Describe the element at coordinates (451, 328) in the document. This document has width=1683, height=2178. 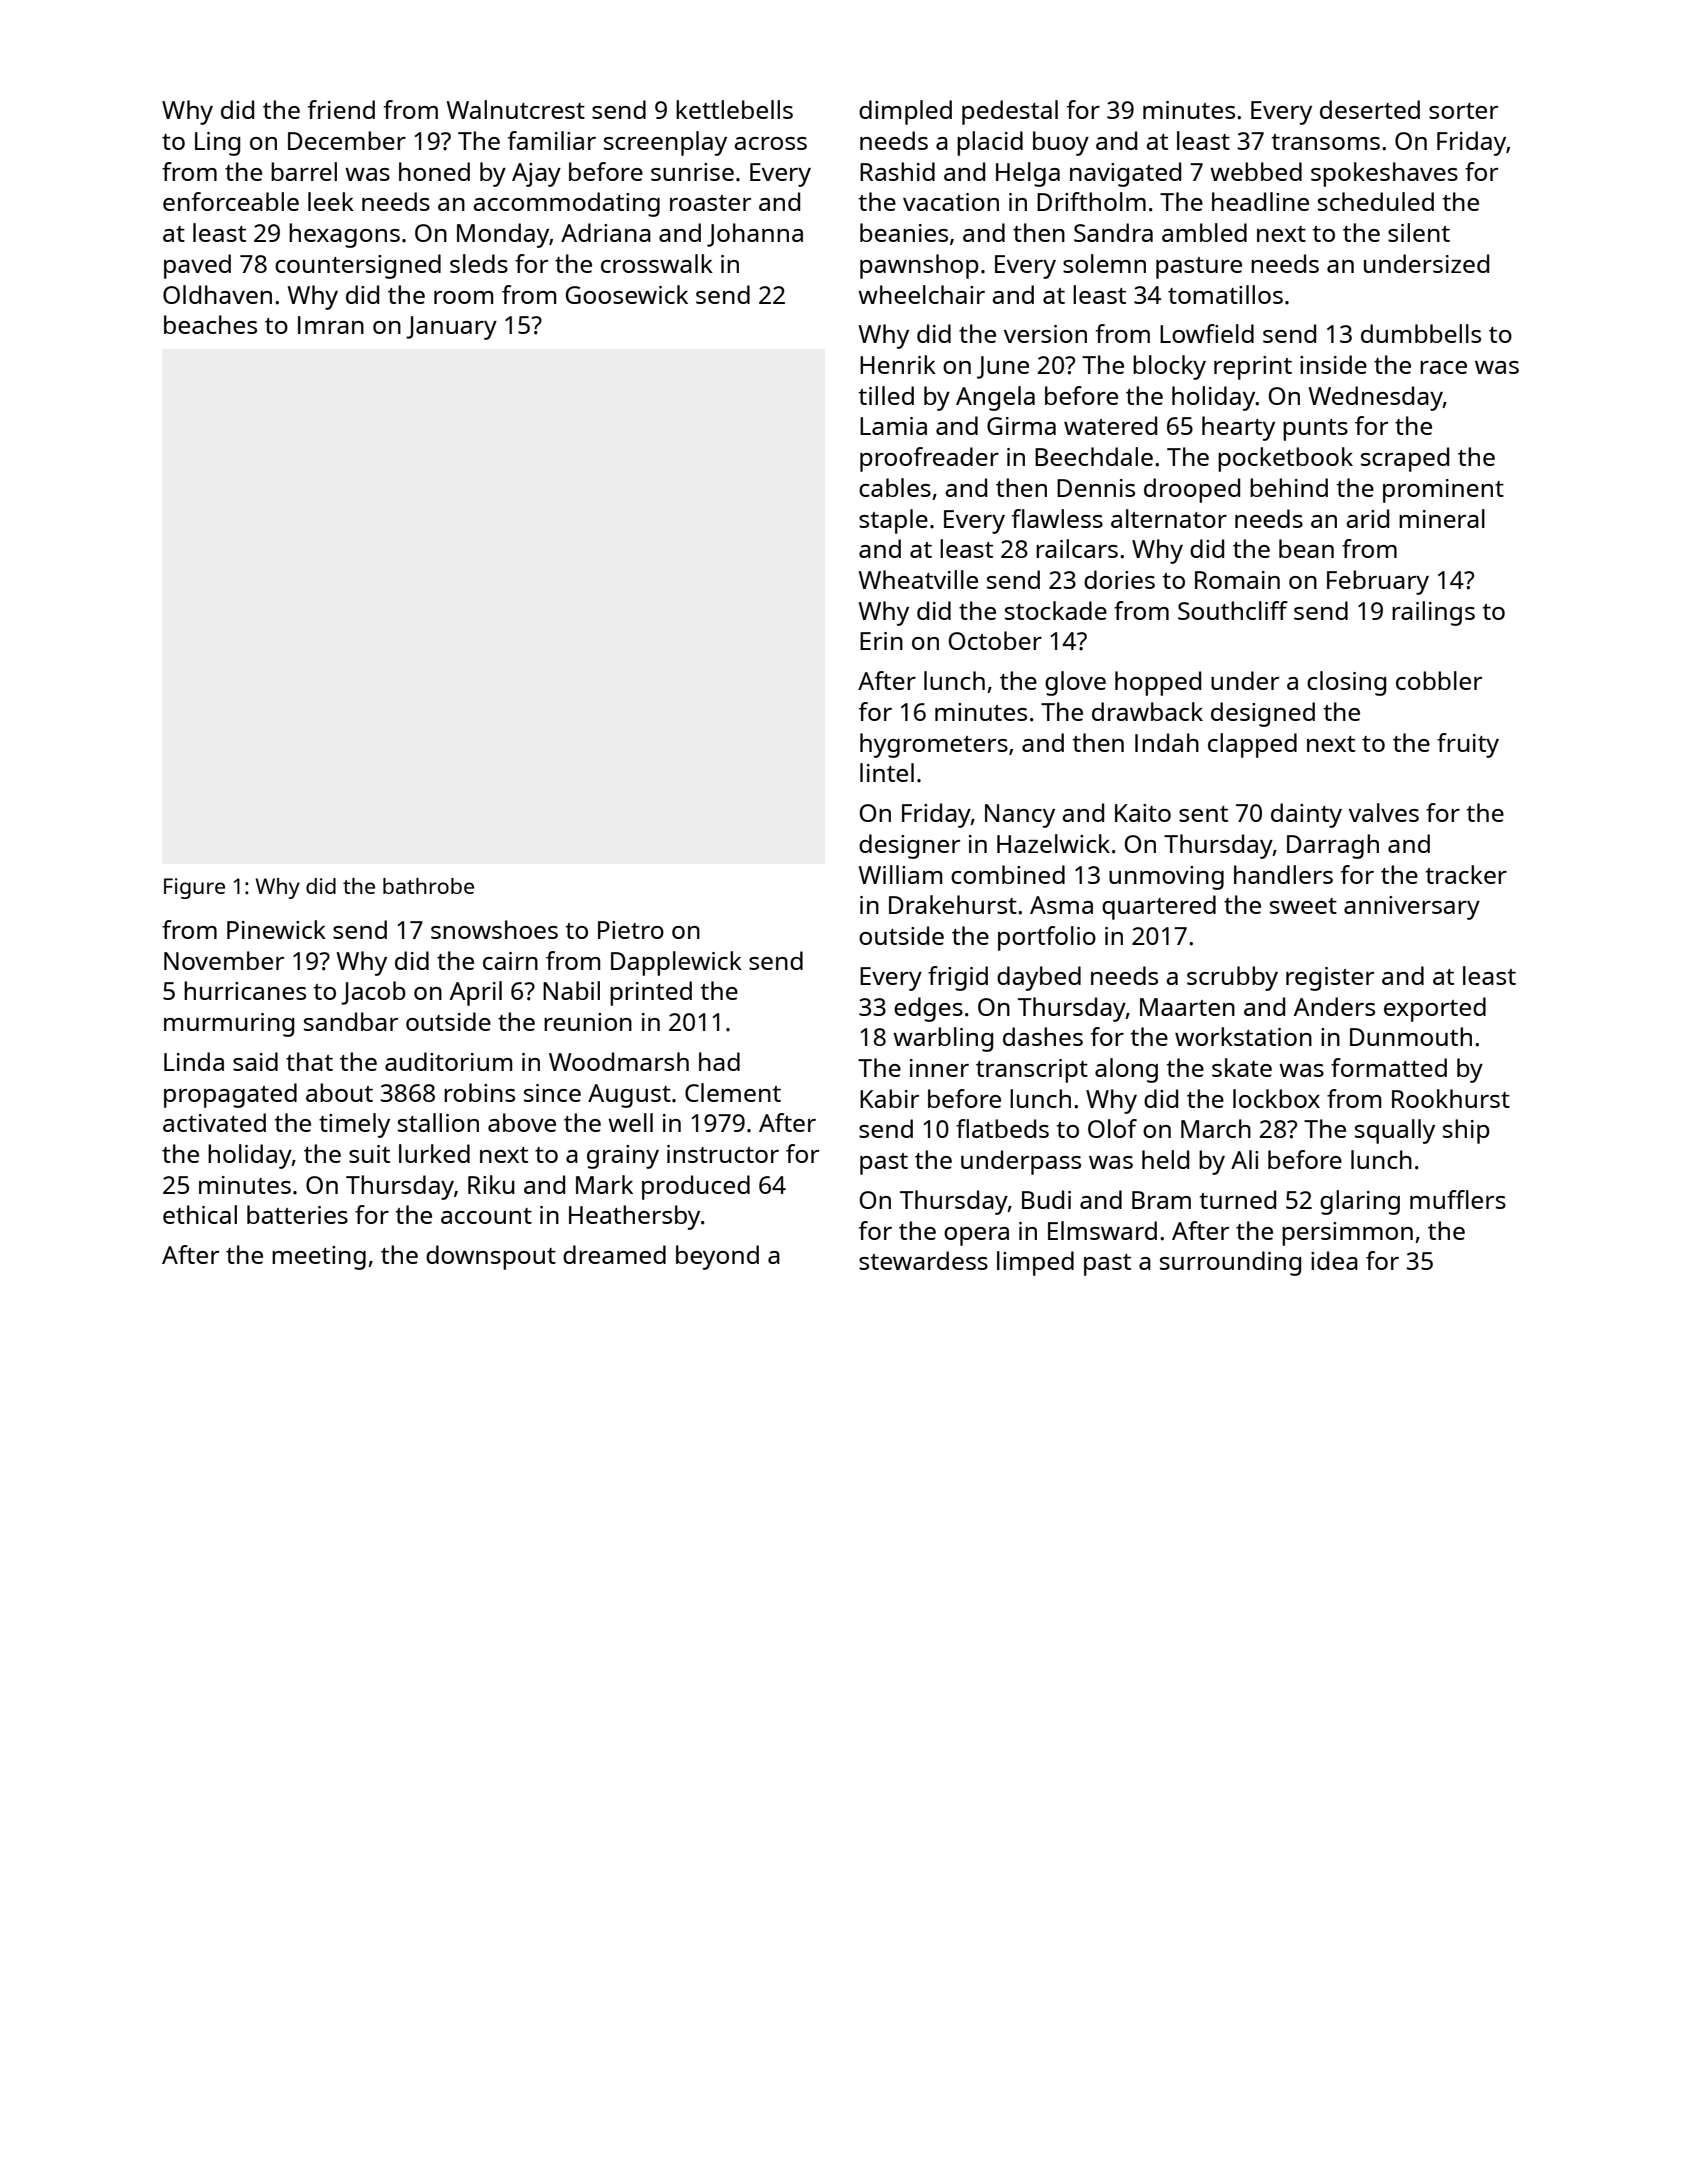
I see `January` at that location.
